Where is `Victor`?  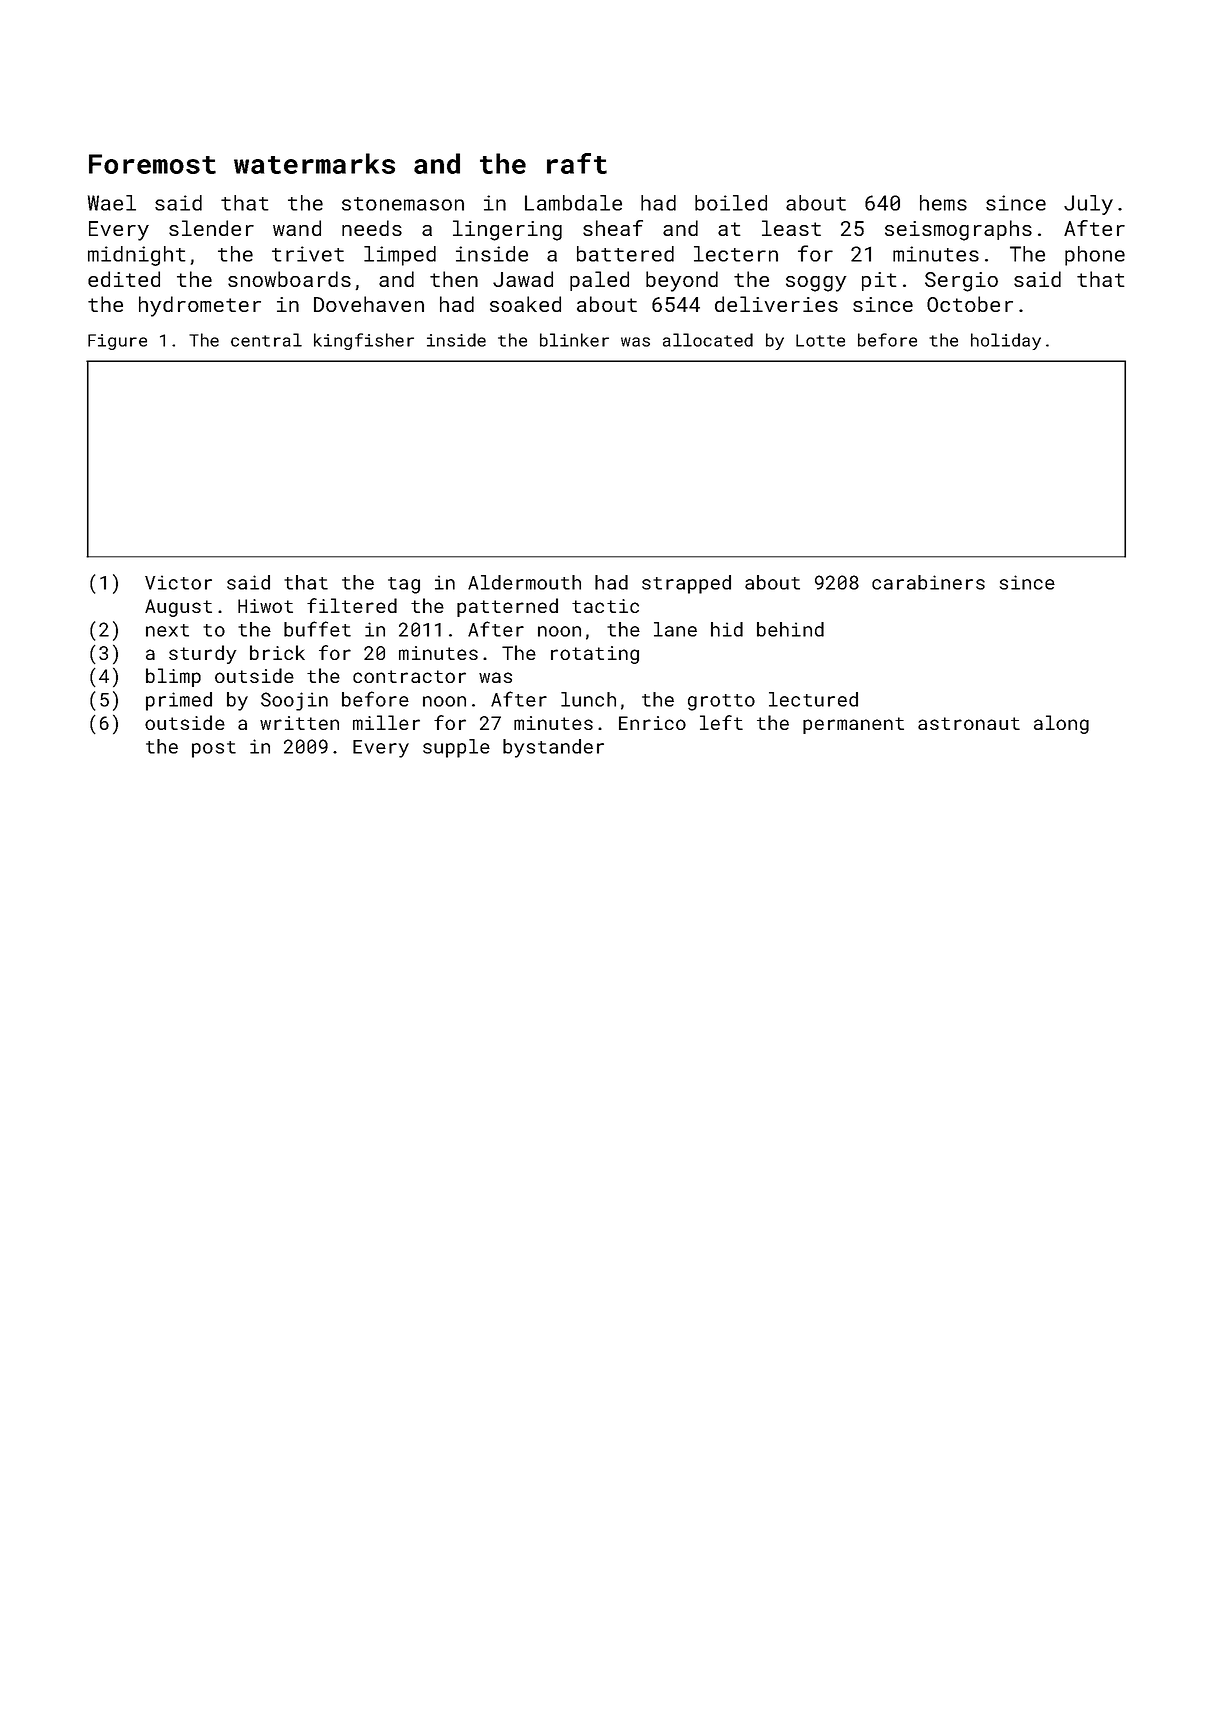
Victor is located at coordinates (178, 582).
